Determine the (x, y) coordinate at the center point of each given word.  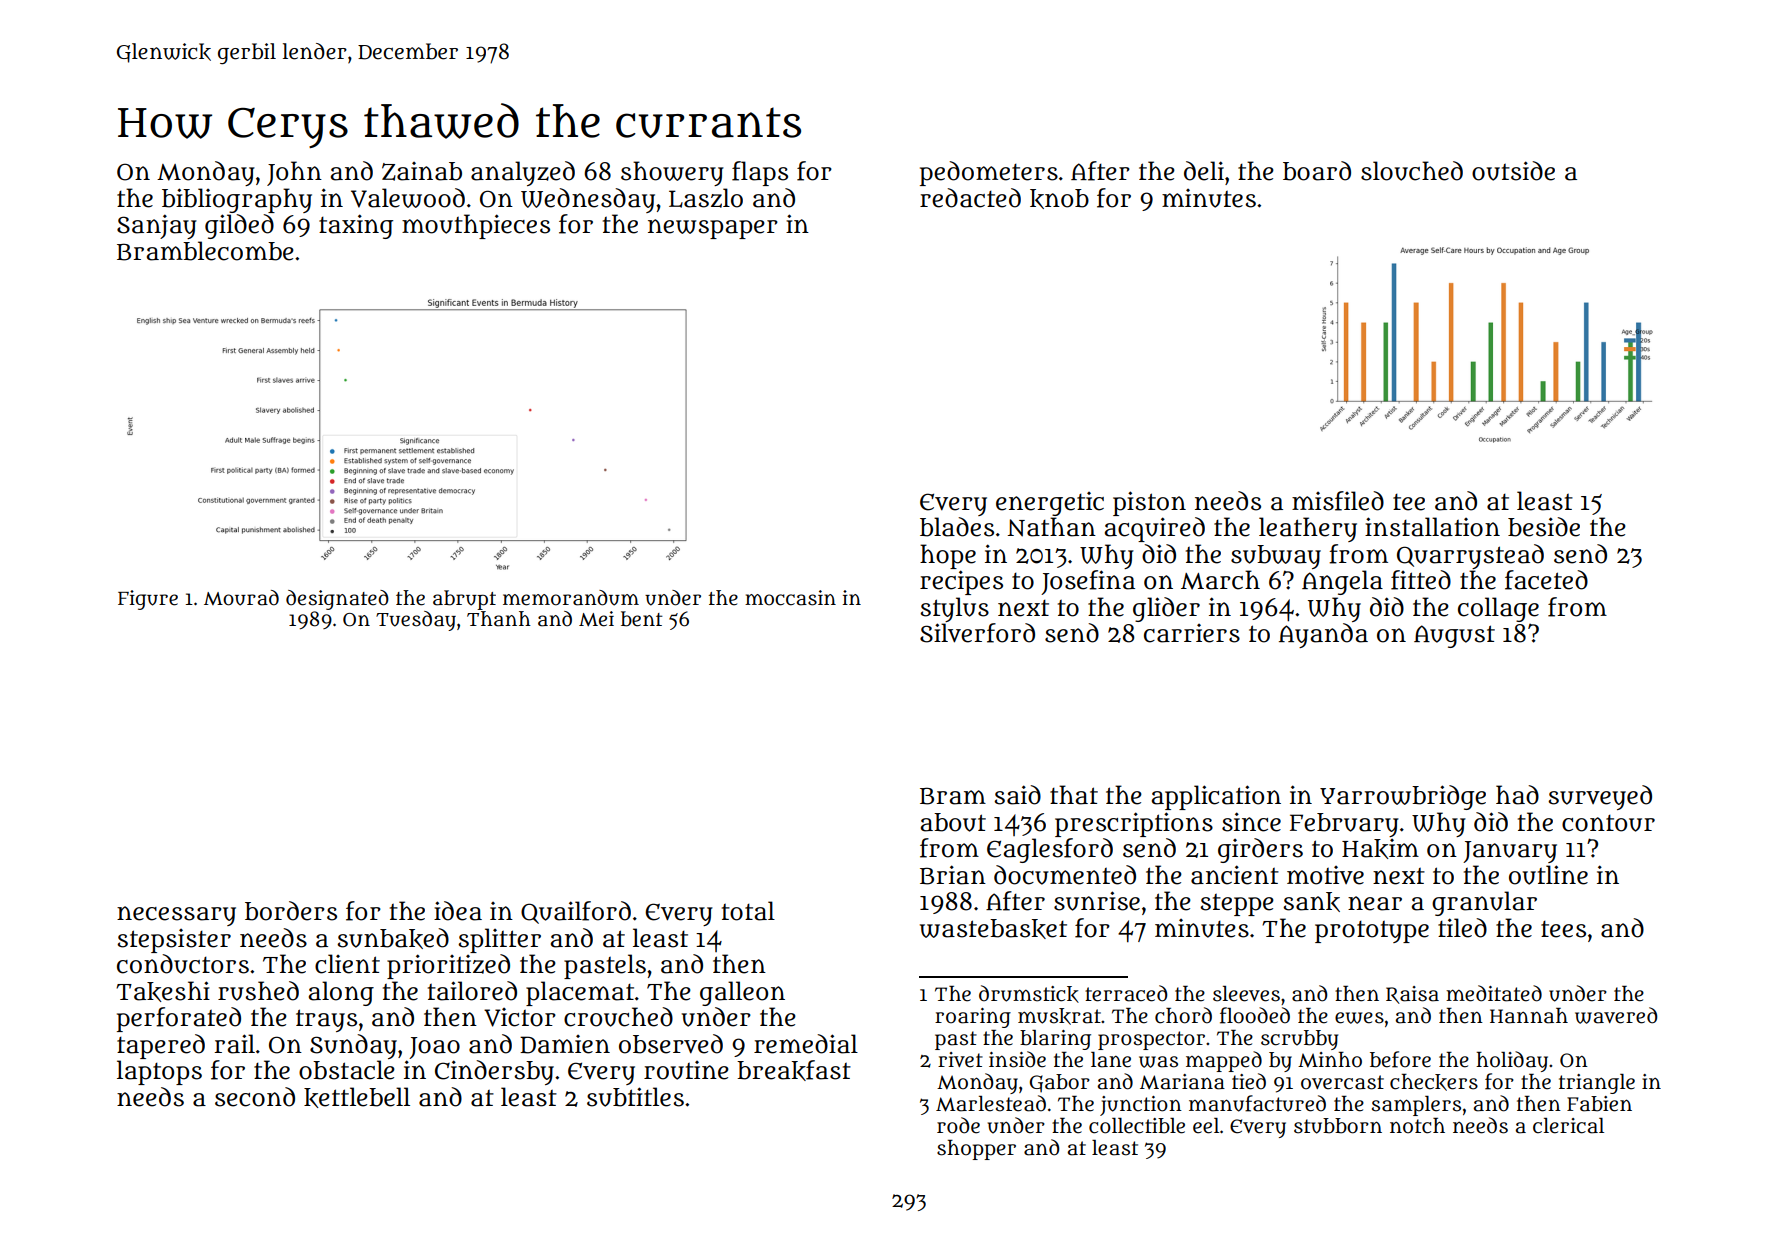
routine (686, 1070)
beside (1544, 527)
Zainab (422, 171)
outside (1513, 171)
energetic (1050, 504)
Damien (565, 1044)
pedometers (989, 173)
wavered (1616, 1015)
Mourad (241, 598)
